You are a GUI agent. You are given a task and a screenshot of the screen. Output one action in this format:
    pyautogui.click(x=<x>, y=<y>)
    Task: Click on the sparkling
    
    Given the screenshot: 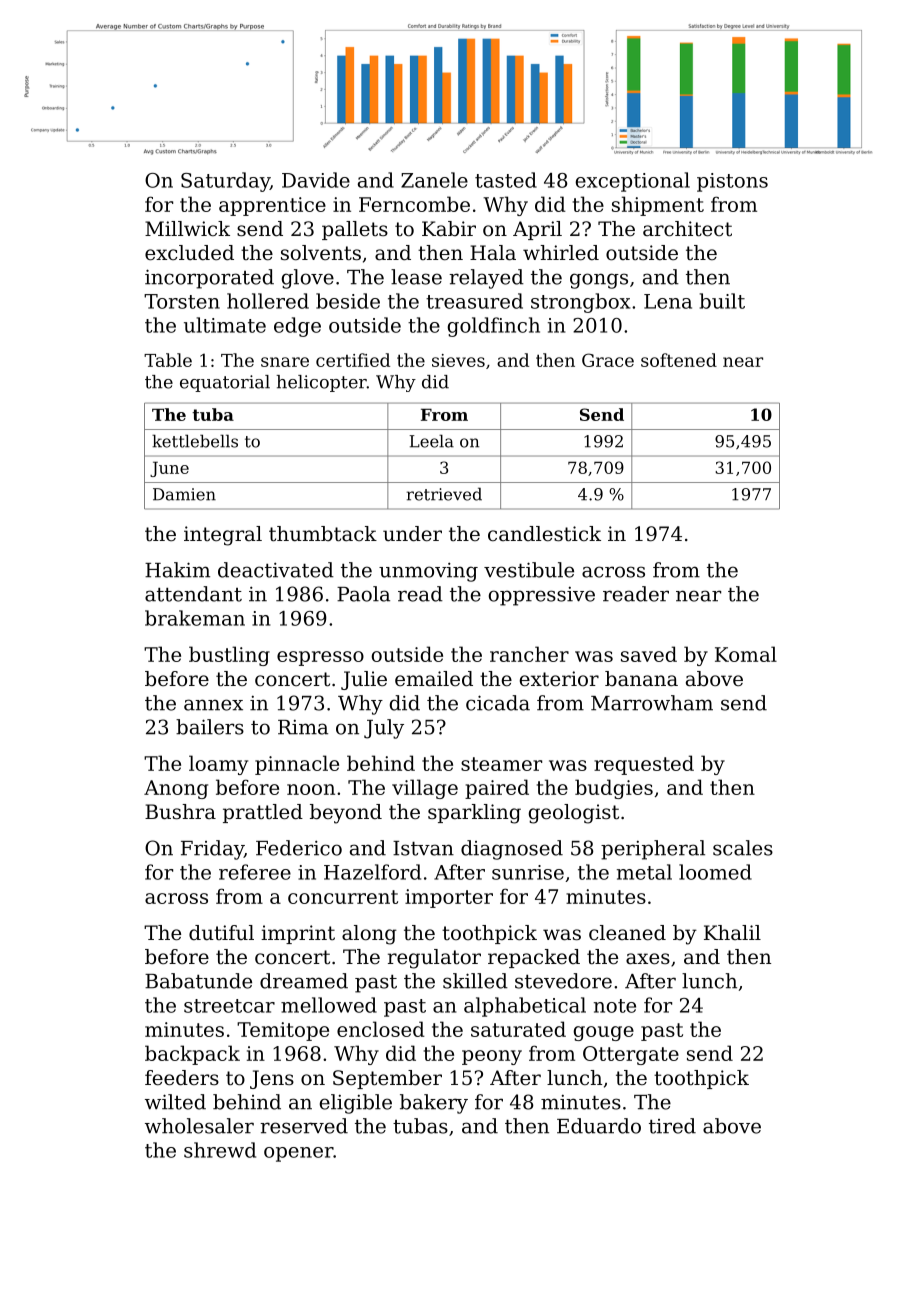 What is the action you would take?
    pyautogui.click(x=474, y=814)
